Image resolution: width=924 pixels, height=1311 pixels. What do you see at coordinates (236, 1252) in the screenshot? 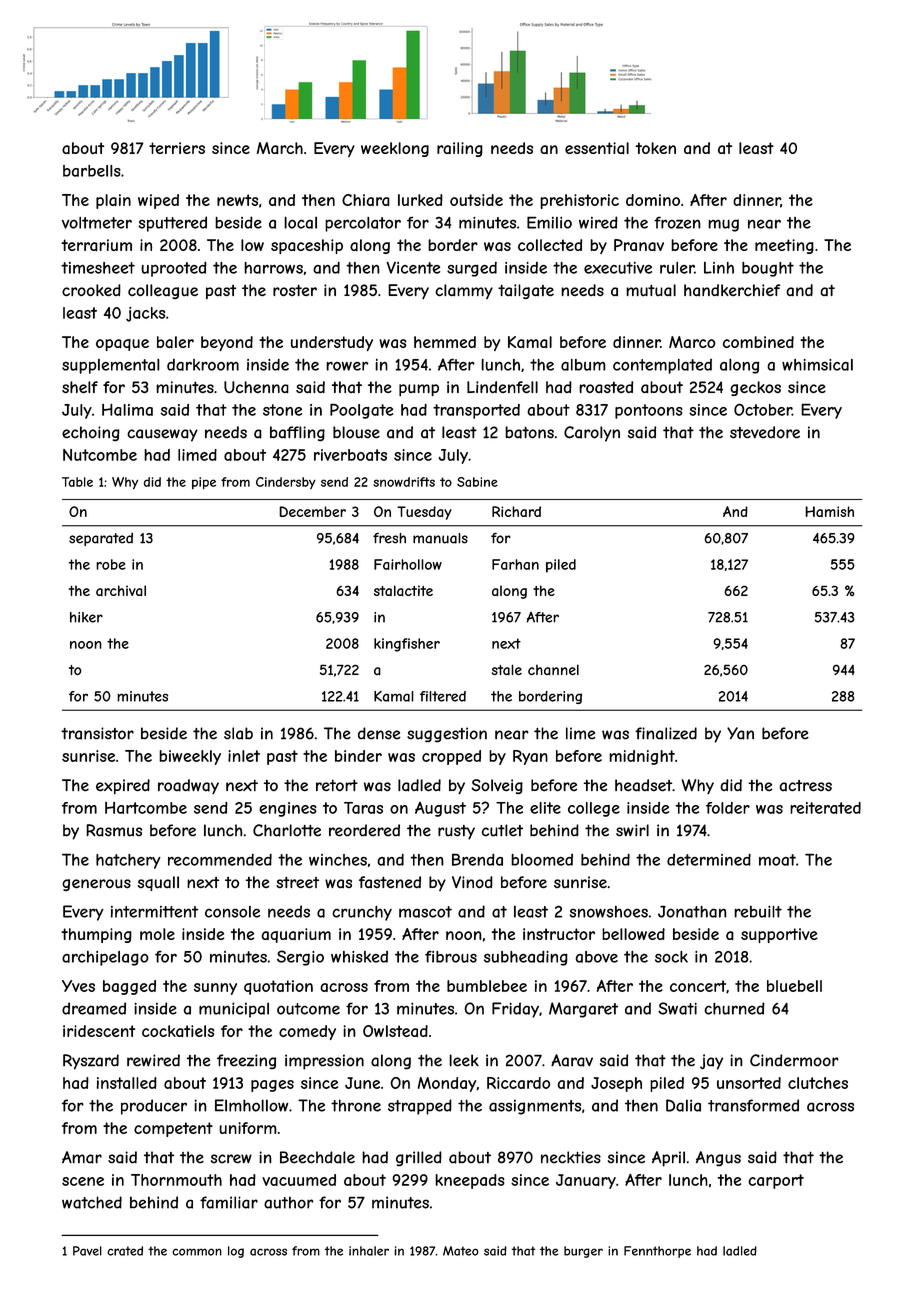
I see `log` at bounding box center [236, 1252].
